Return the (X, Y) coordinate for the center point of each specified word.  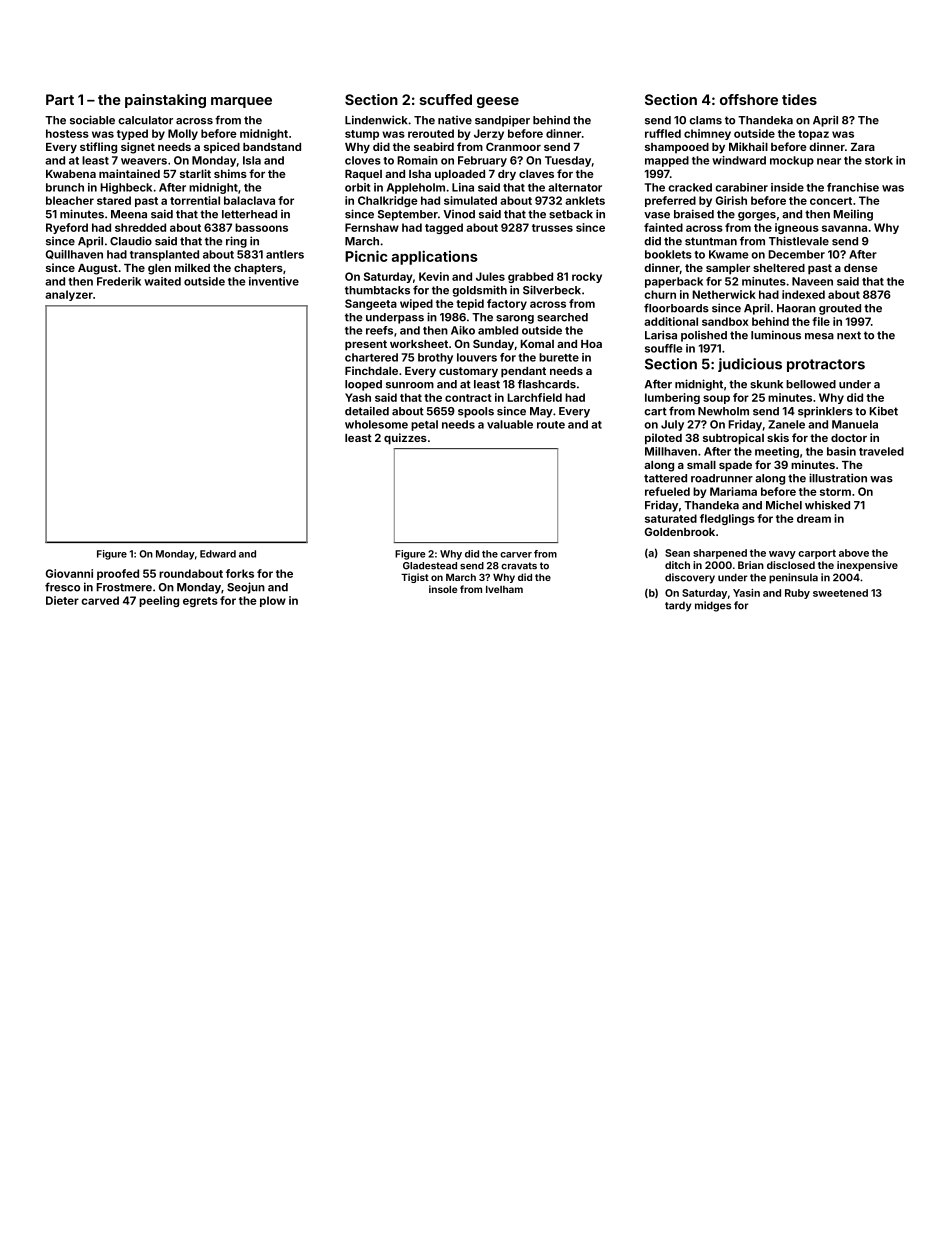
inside (787, 187)
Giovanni (69, 573)
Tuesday (568, 161)
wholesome (376, 424)
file (821, 321)
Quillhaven (74, 254)
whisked (827, 505)
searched (562, 317)
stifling (98, 148)
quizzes (405, 439)
